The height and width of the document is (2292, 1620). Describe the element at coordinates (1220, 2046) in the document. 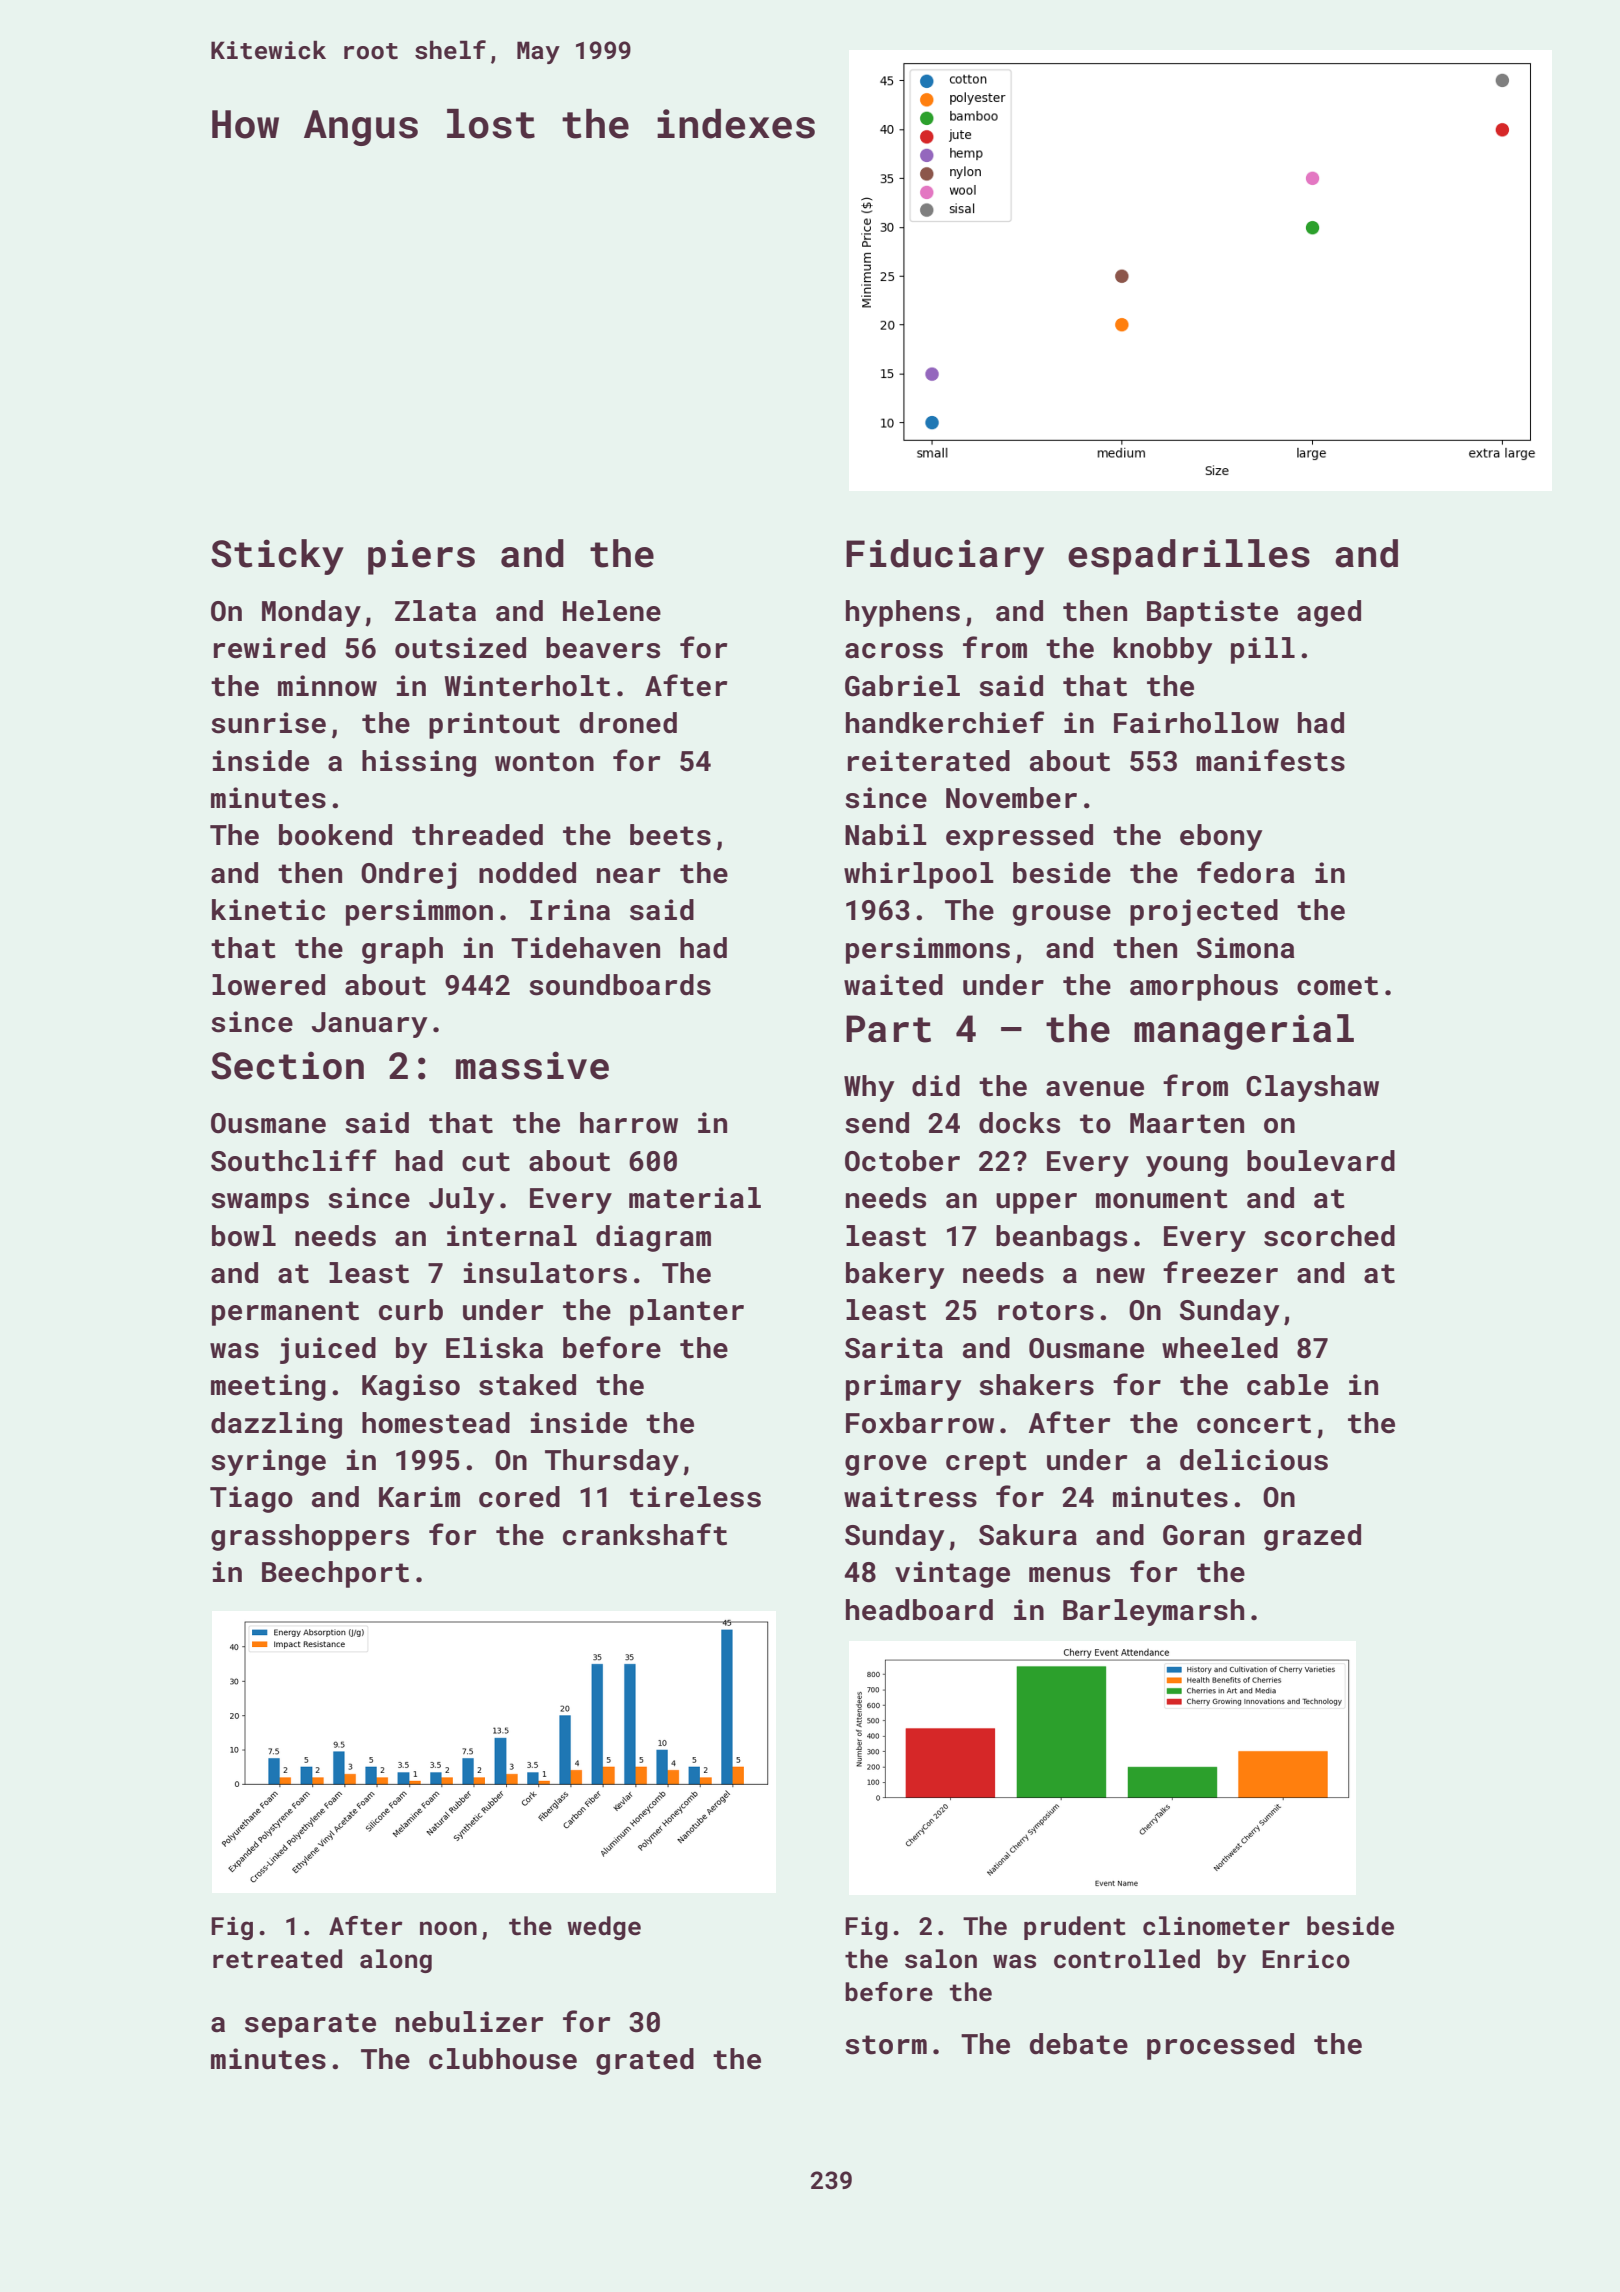

I see `processed` at that location.
